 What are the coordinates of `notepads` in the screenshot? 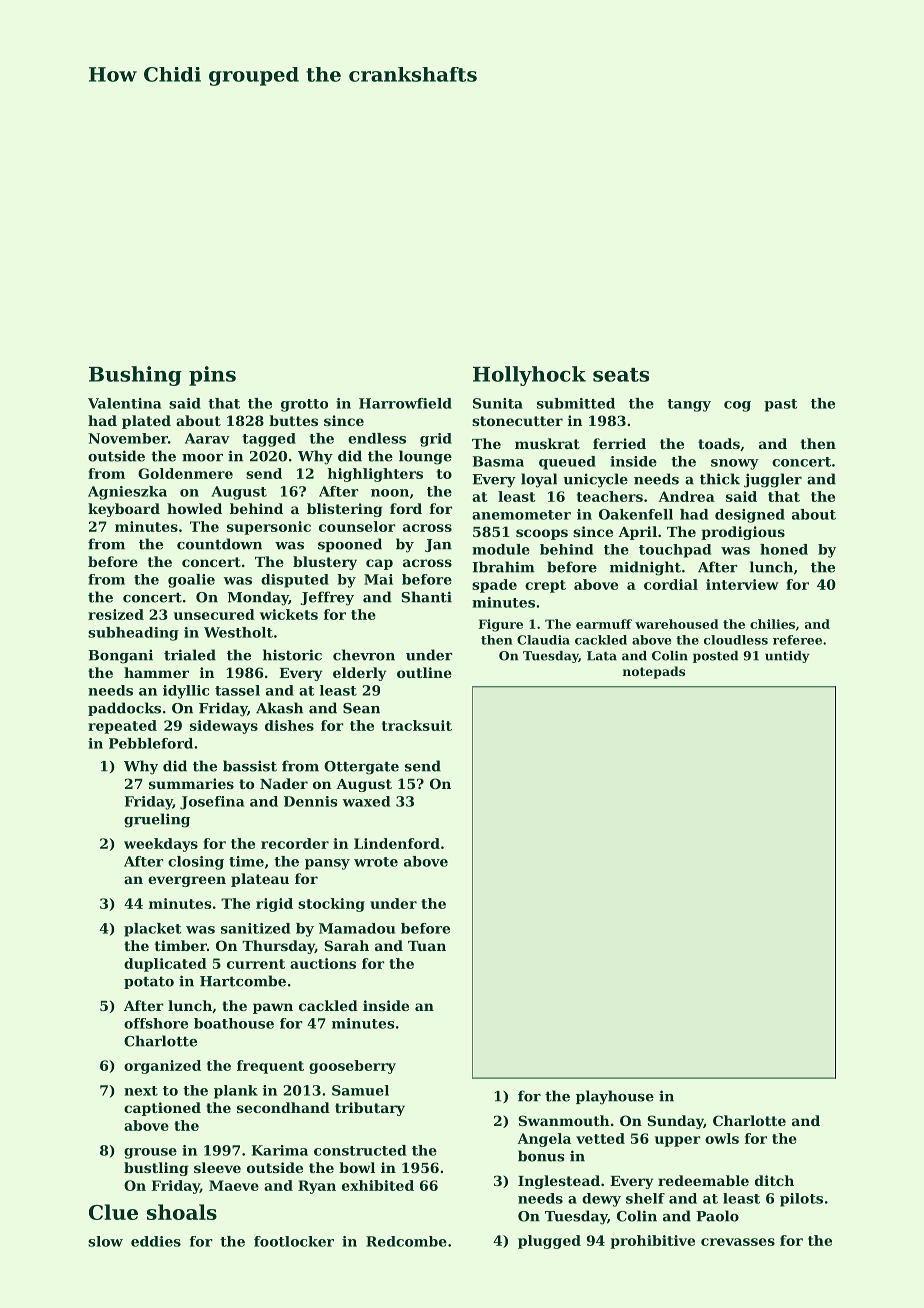 It's located at (654, 672).
